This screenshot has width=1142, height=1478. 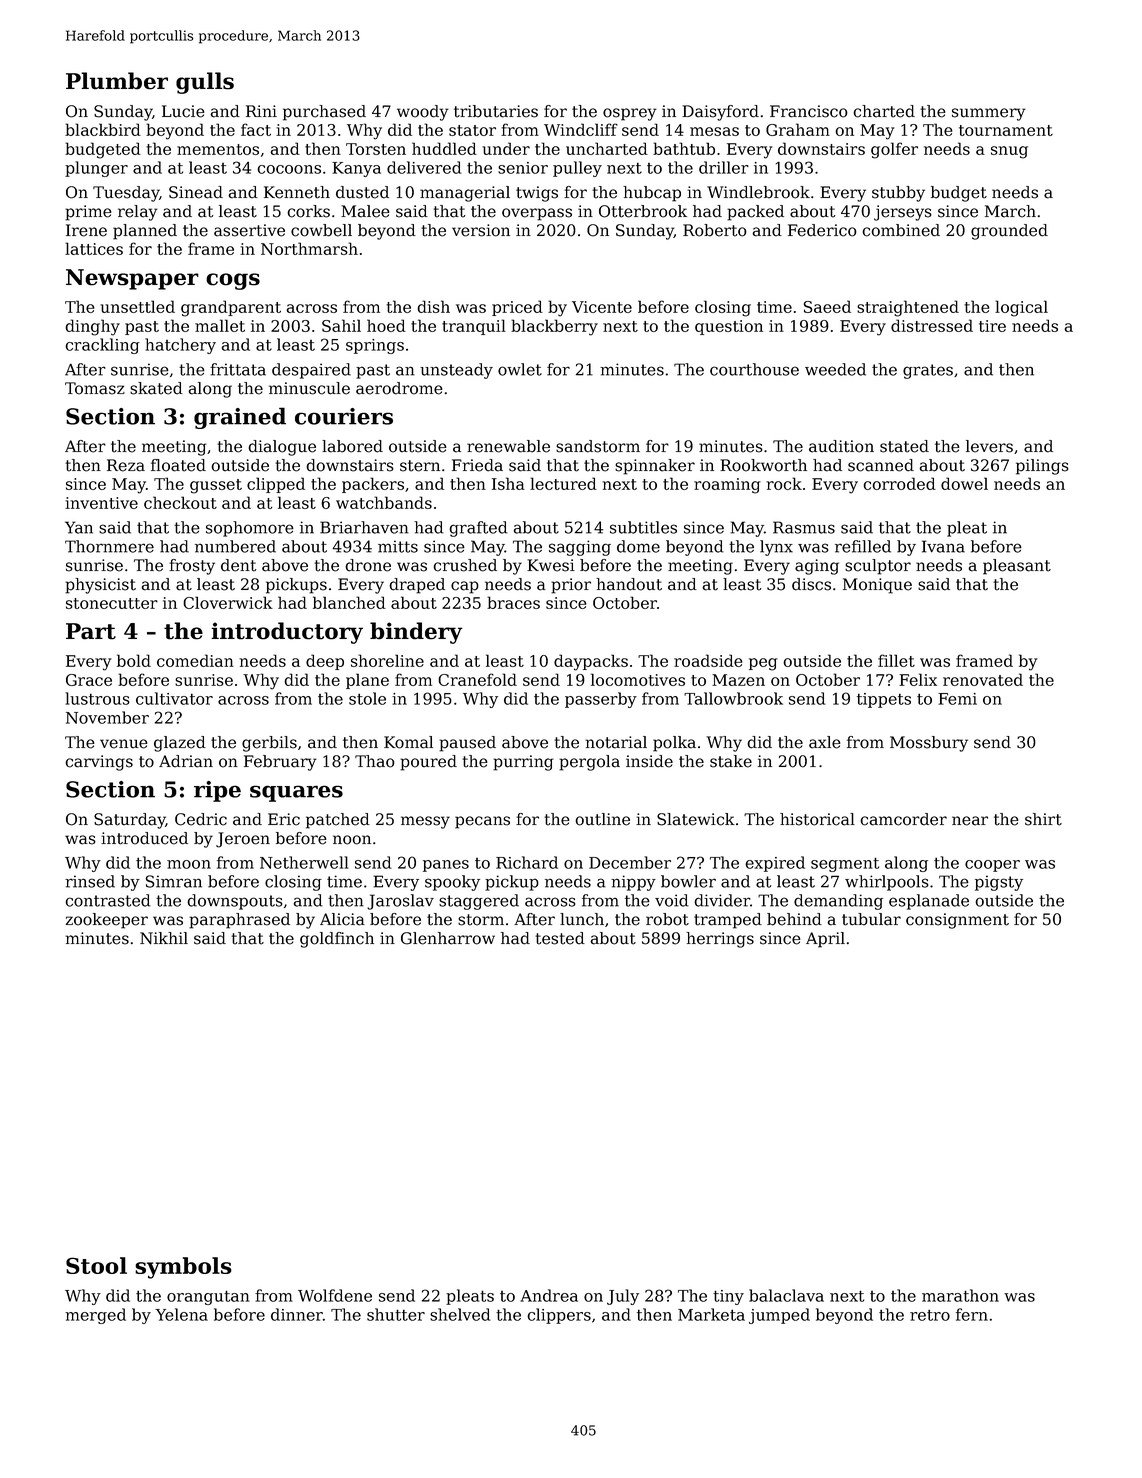 I want to click on Femi, so click(x=957, y=699).
